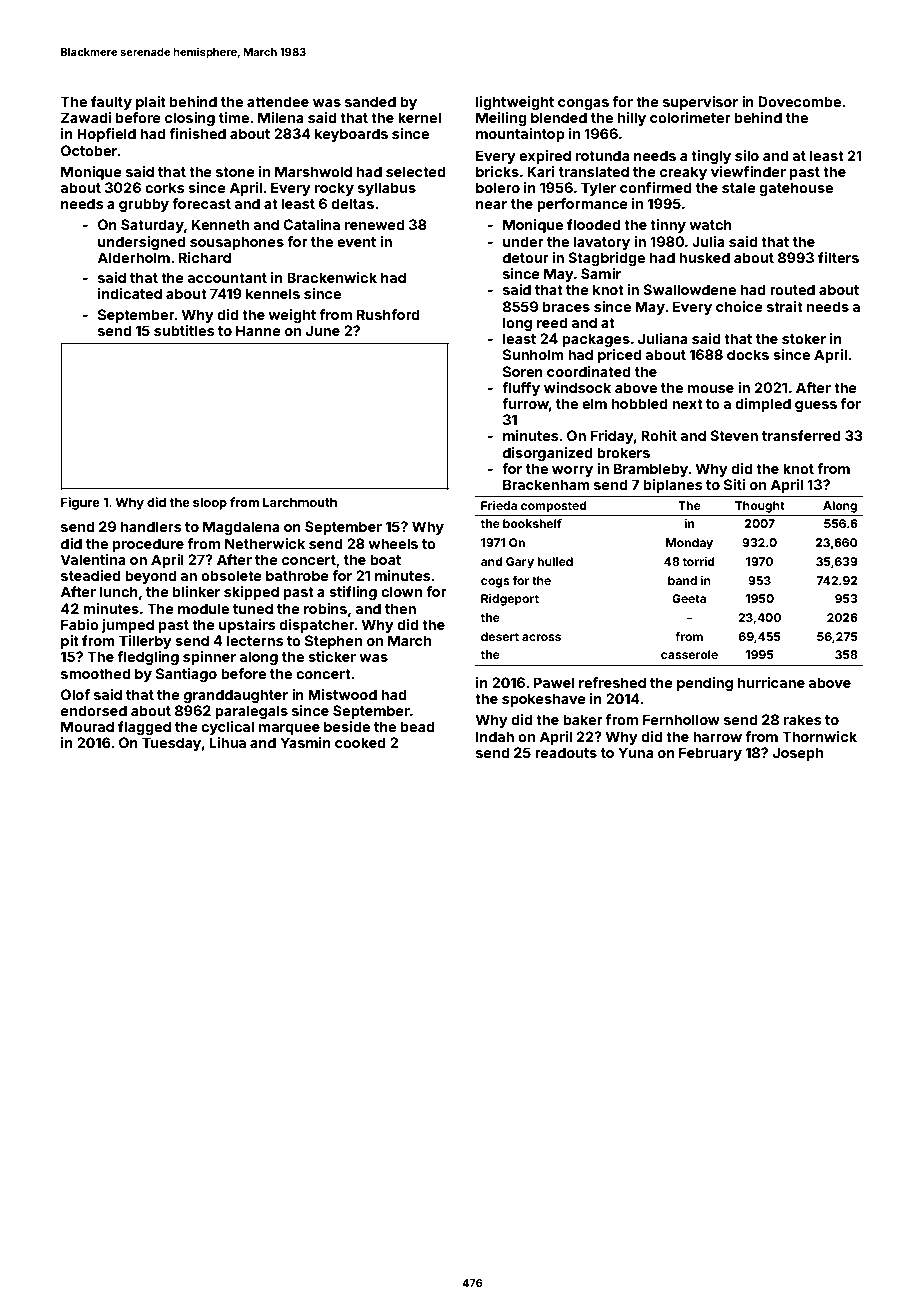  What do you see at coordinates (526, 257) in the page?
I see `detour` at bounding box center [526, 257].
